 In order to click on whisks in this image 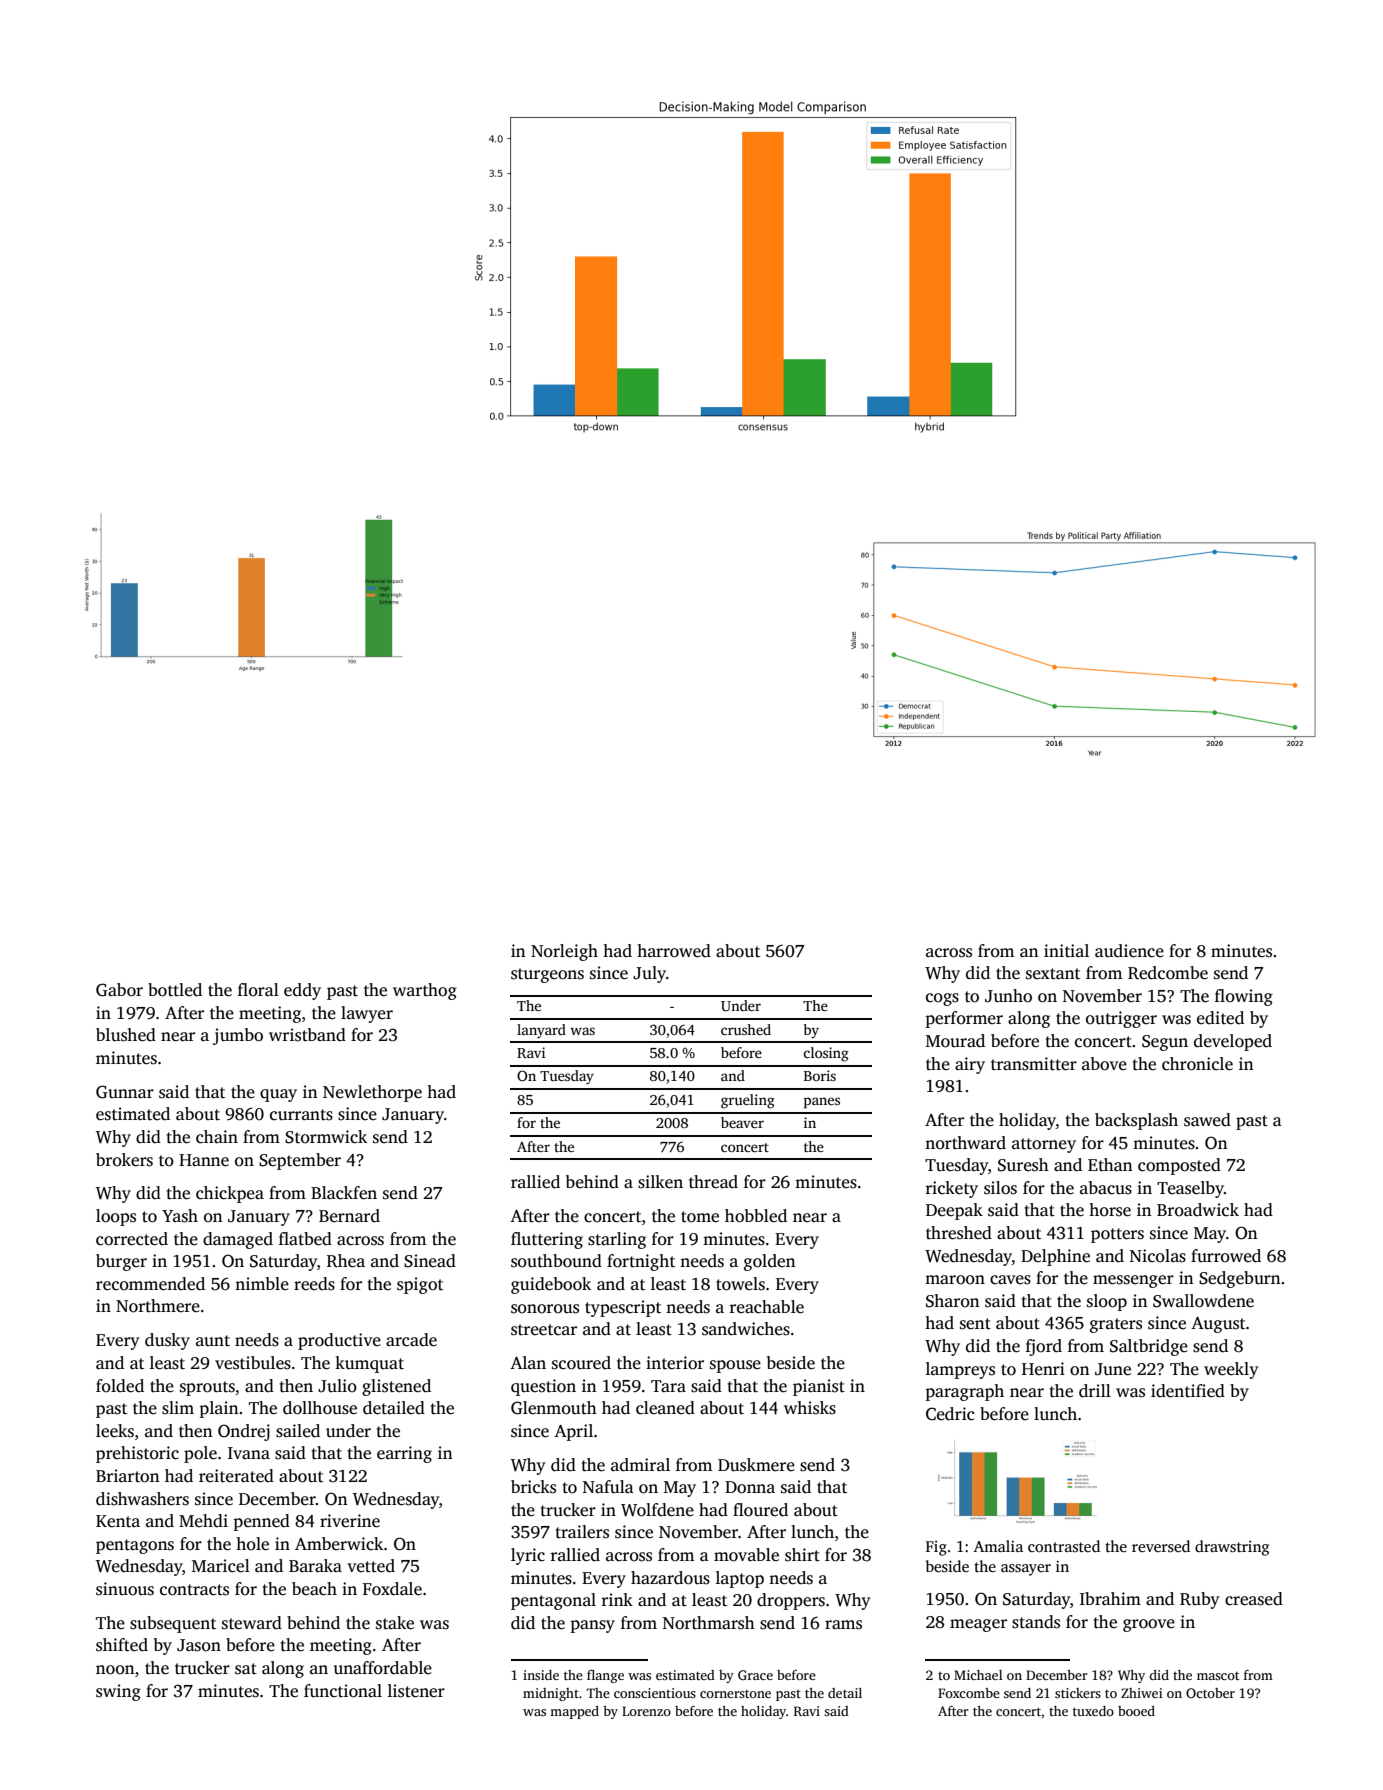, I will do `click(810, 1408)`.
